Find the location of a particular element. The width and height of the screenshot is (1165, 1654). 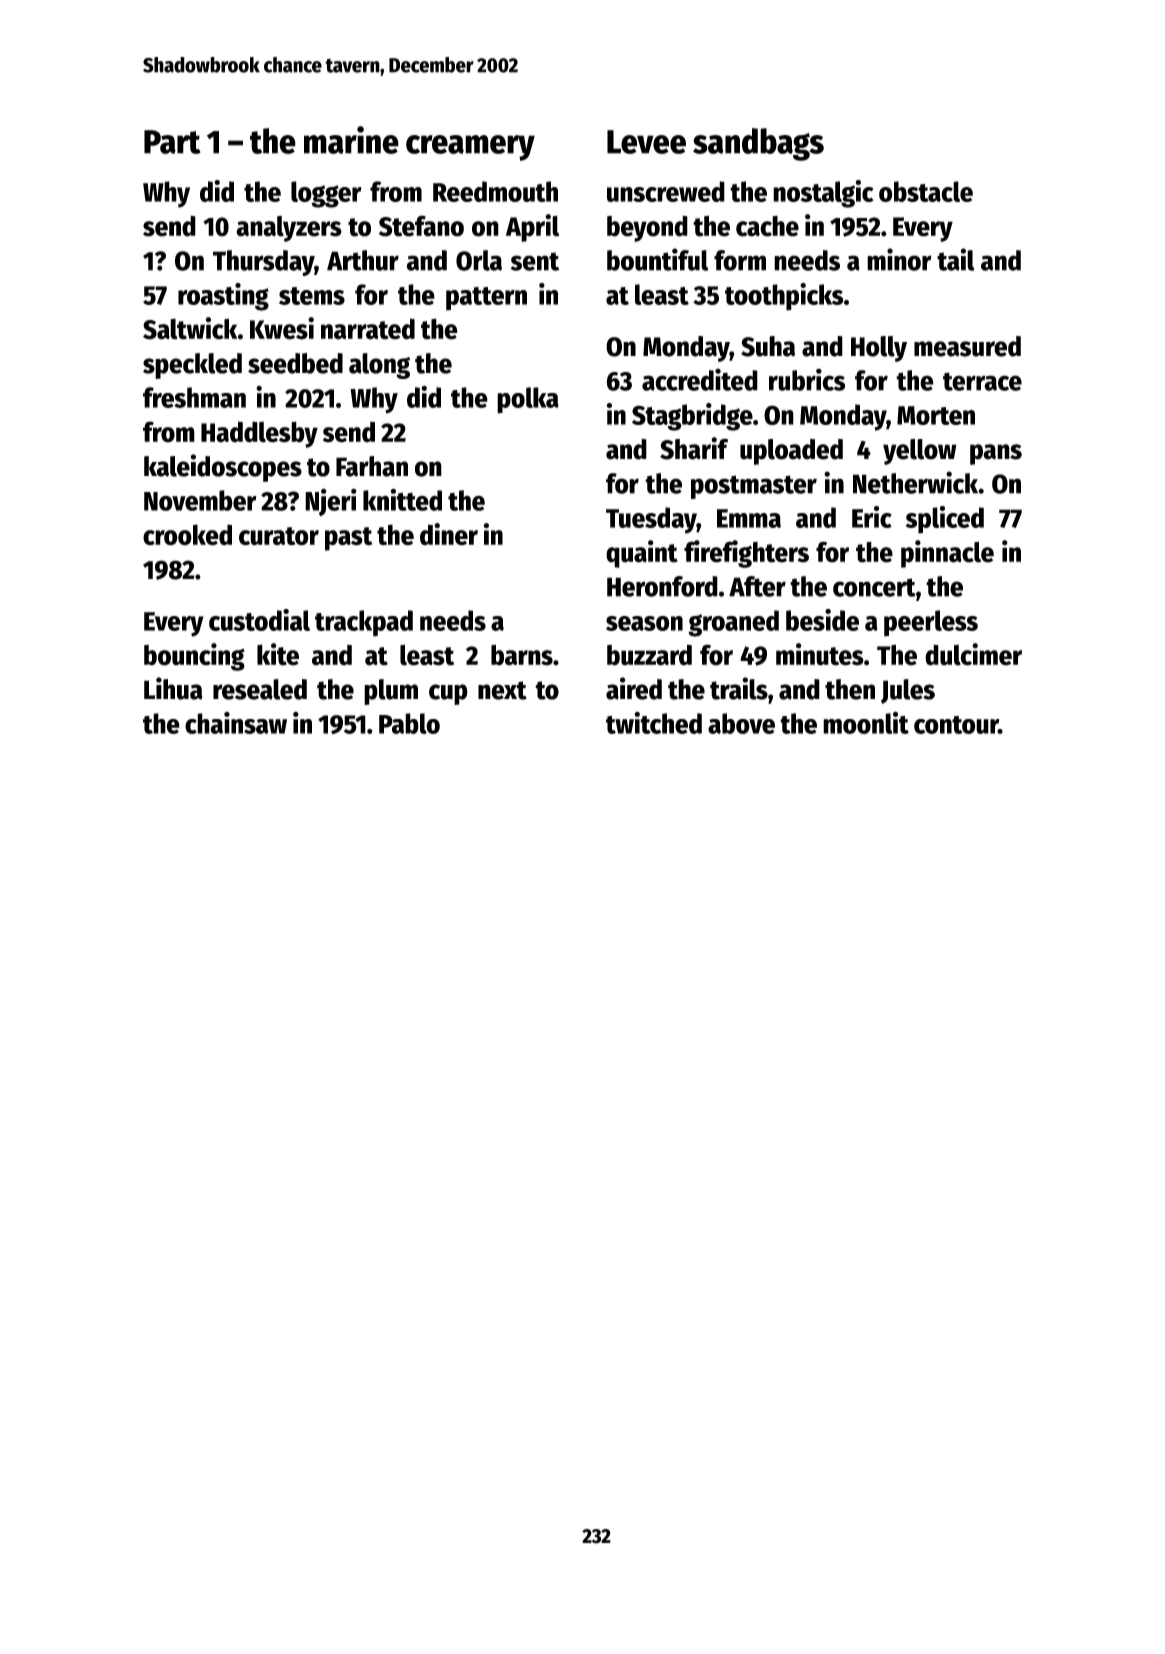

sandbags is located at coordinates (758, 144).
